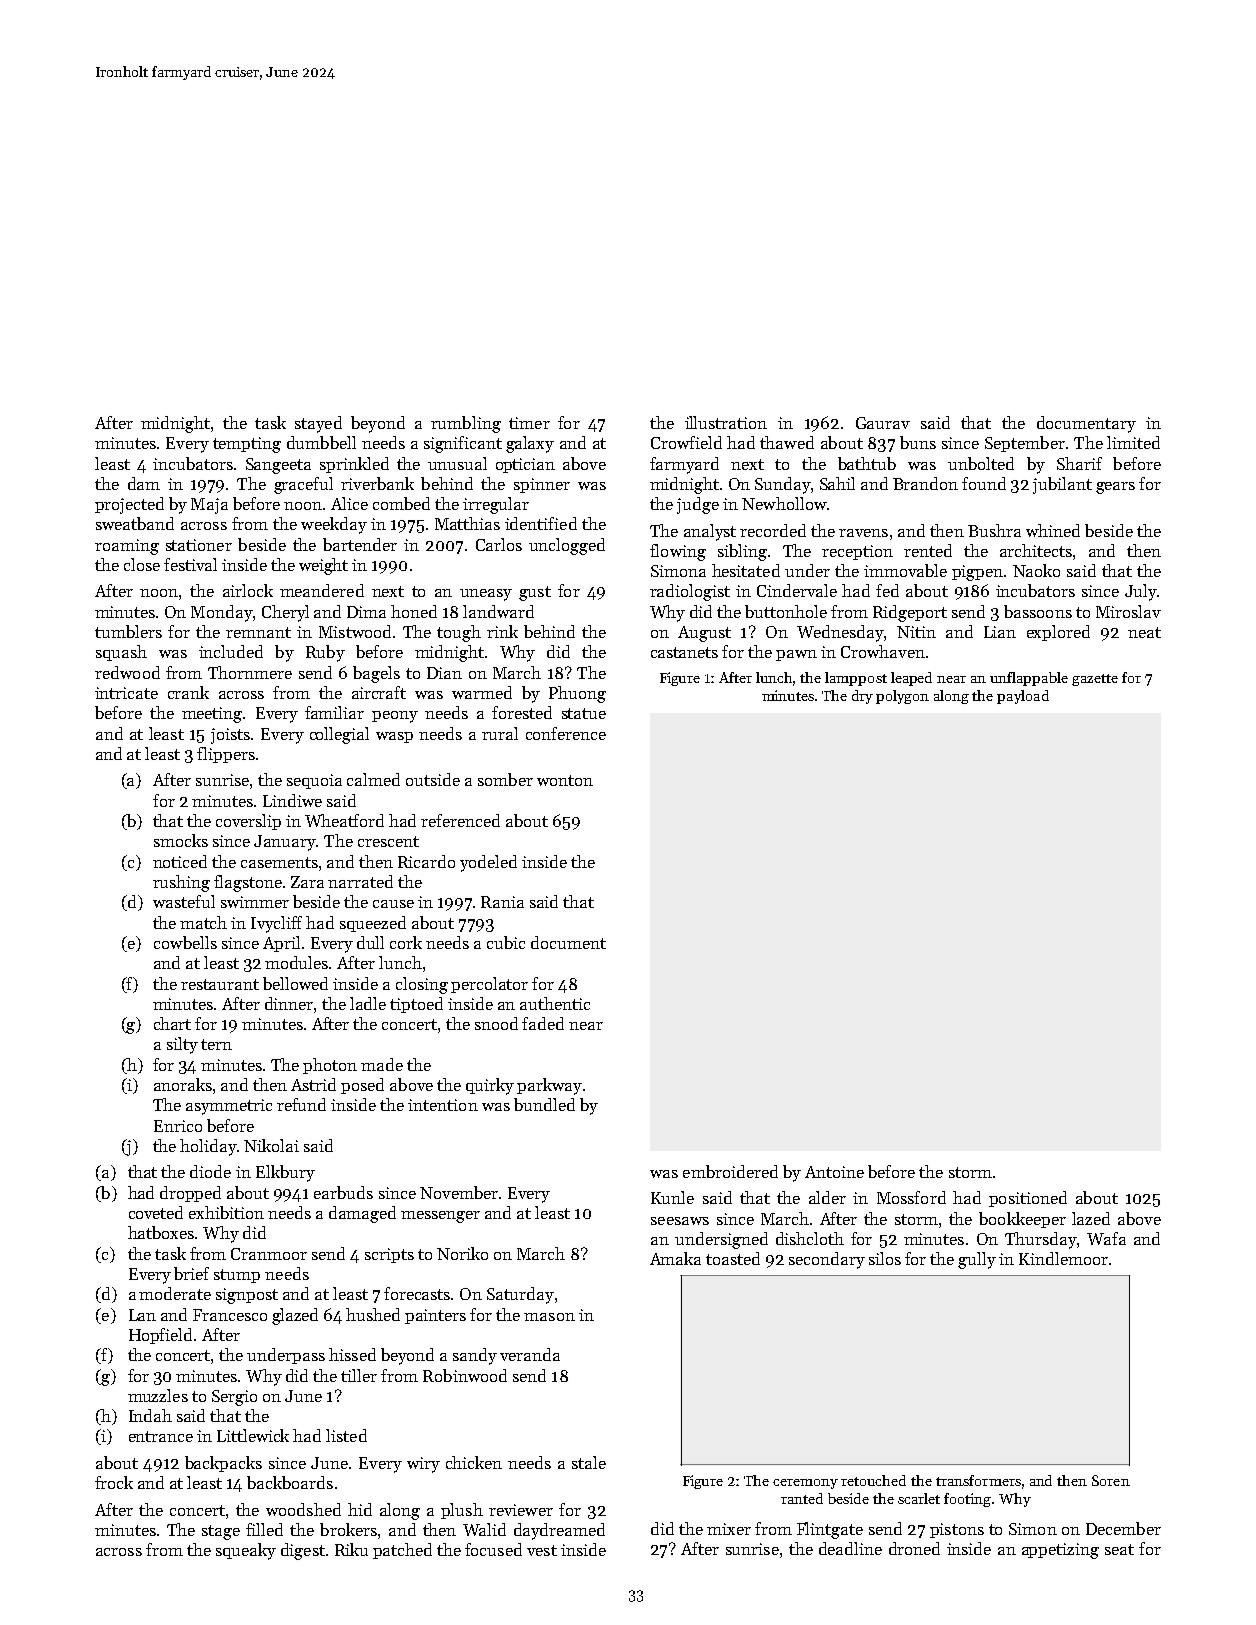  Describe the element at coordinates (462, 1253) in the screenshot. I see `Noriko` at that location.
